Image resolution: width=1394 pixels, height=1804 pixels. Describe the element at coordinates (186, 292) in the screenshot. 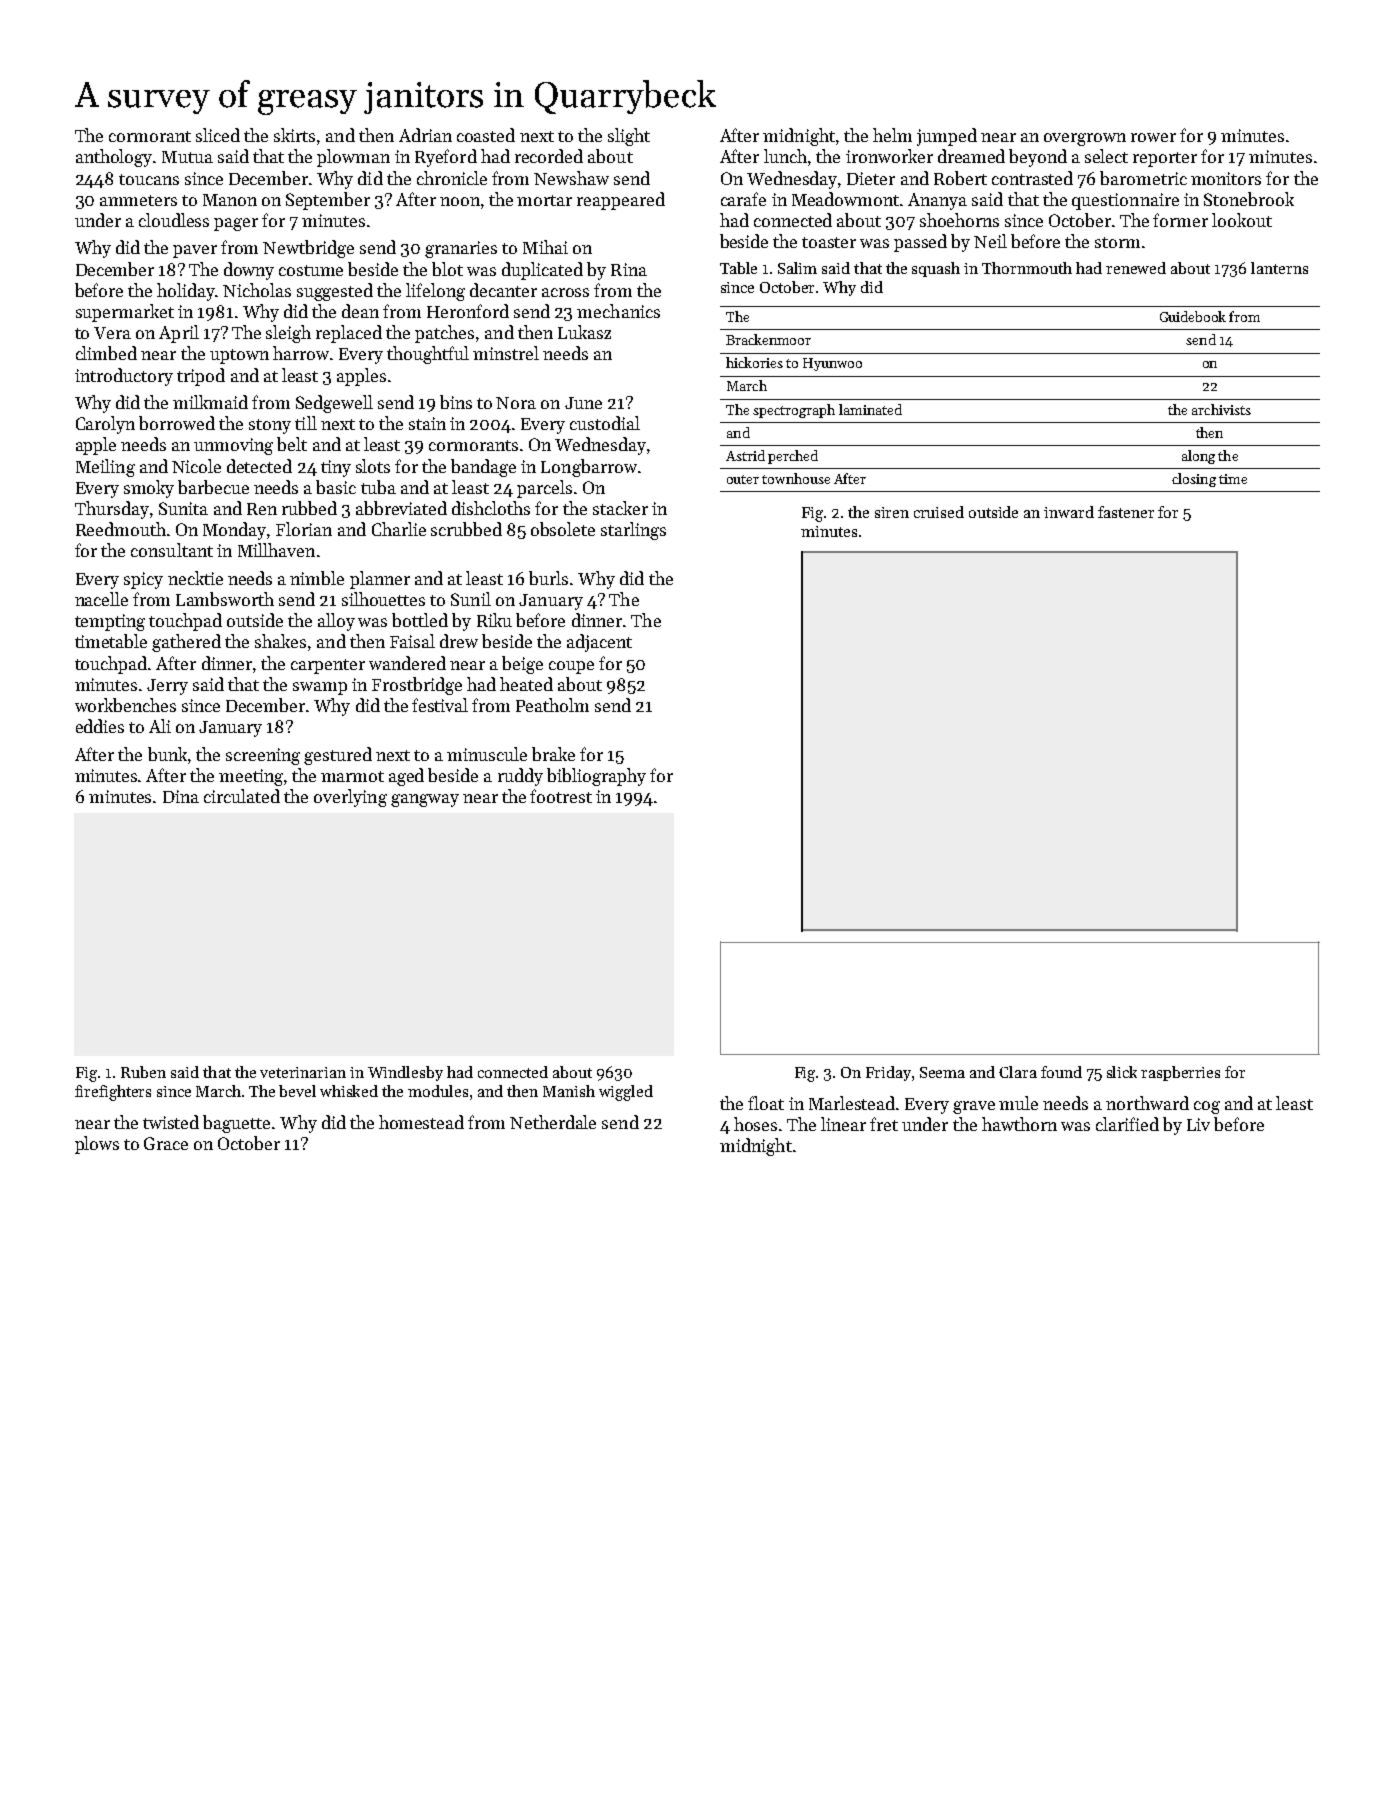

I see `holiday` at that location.
